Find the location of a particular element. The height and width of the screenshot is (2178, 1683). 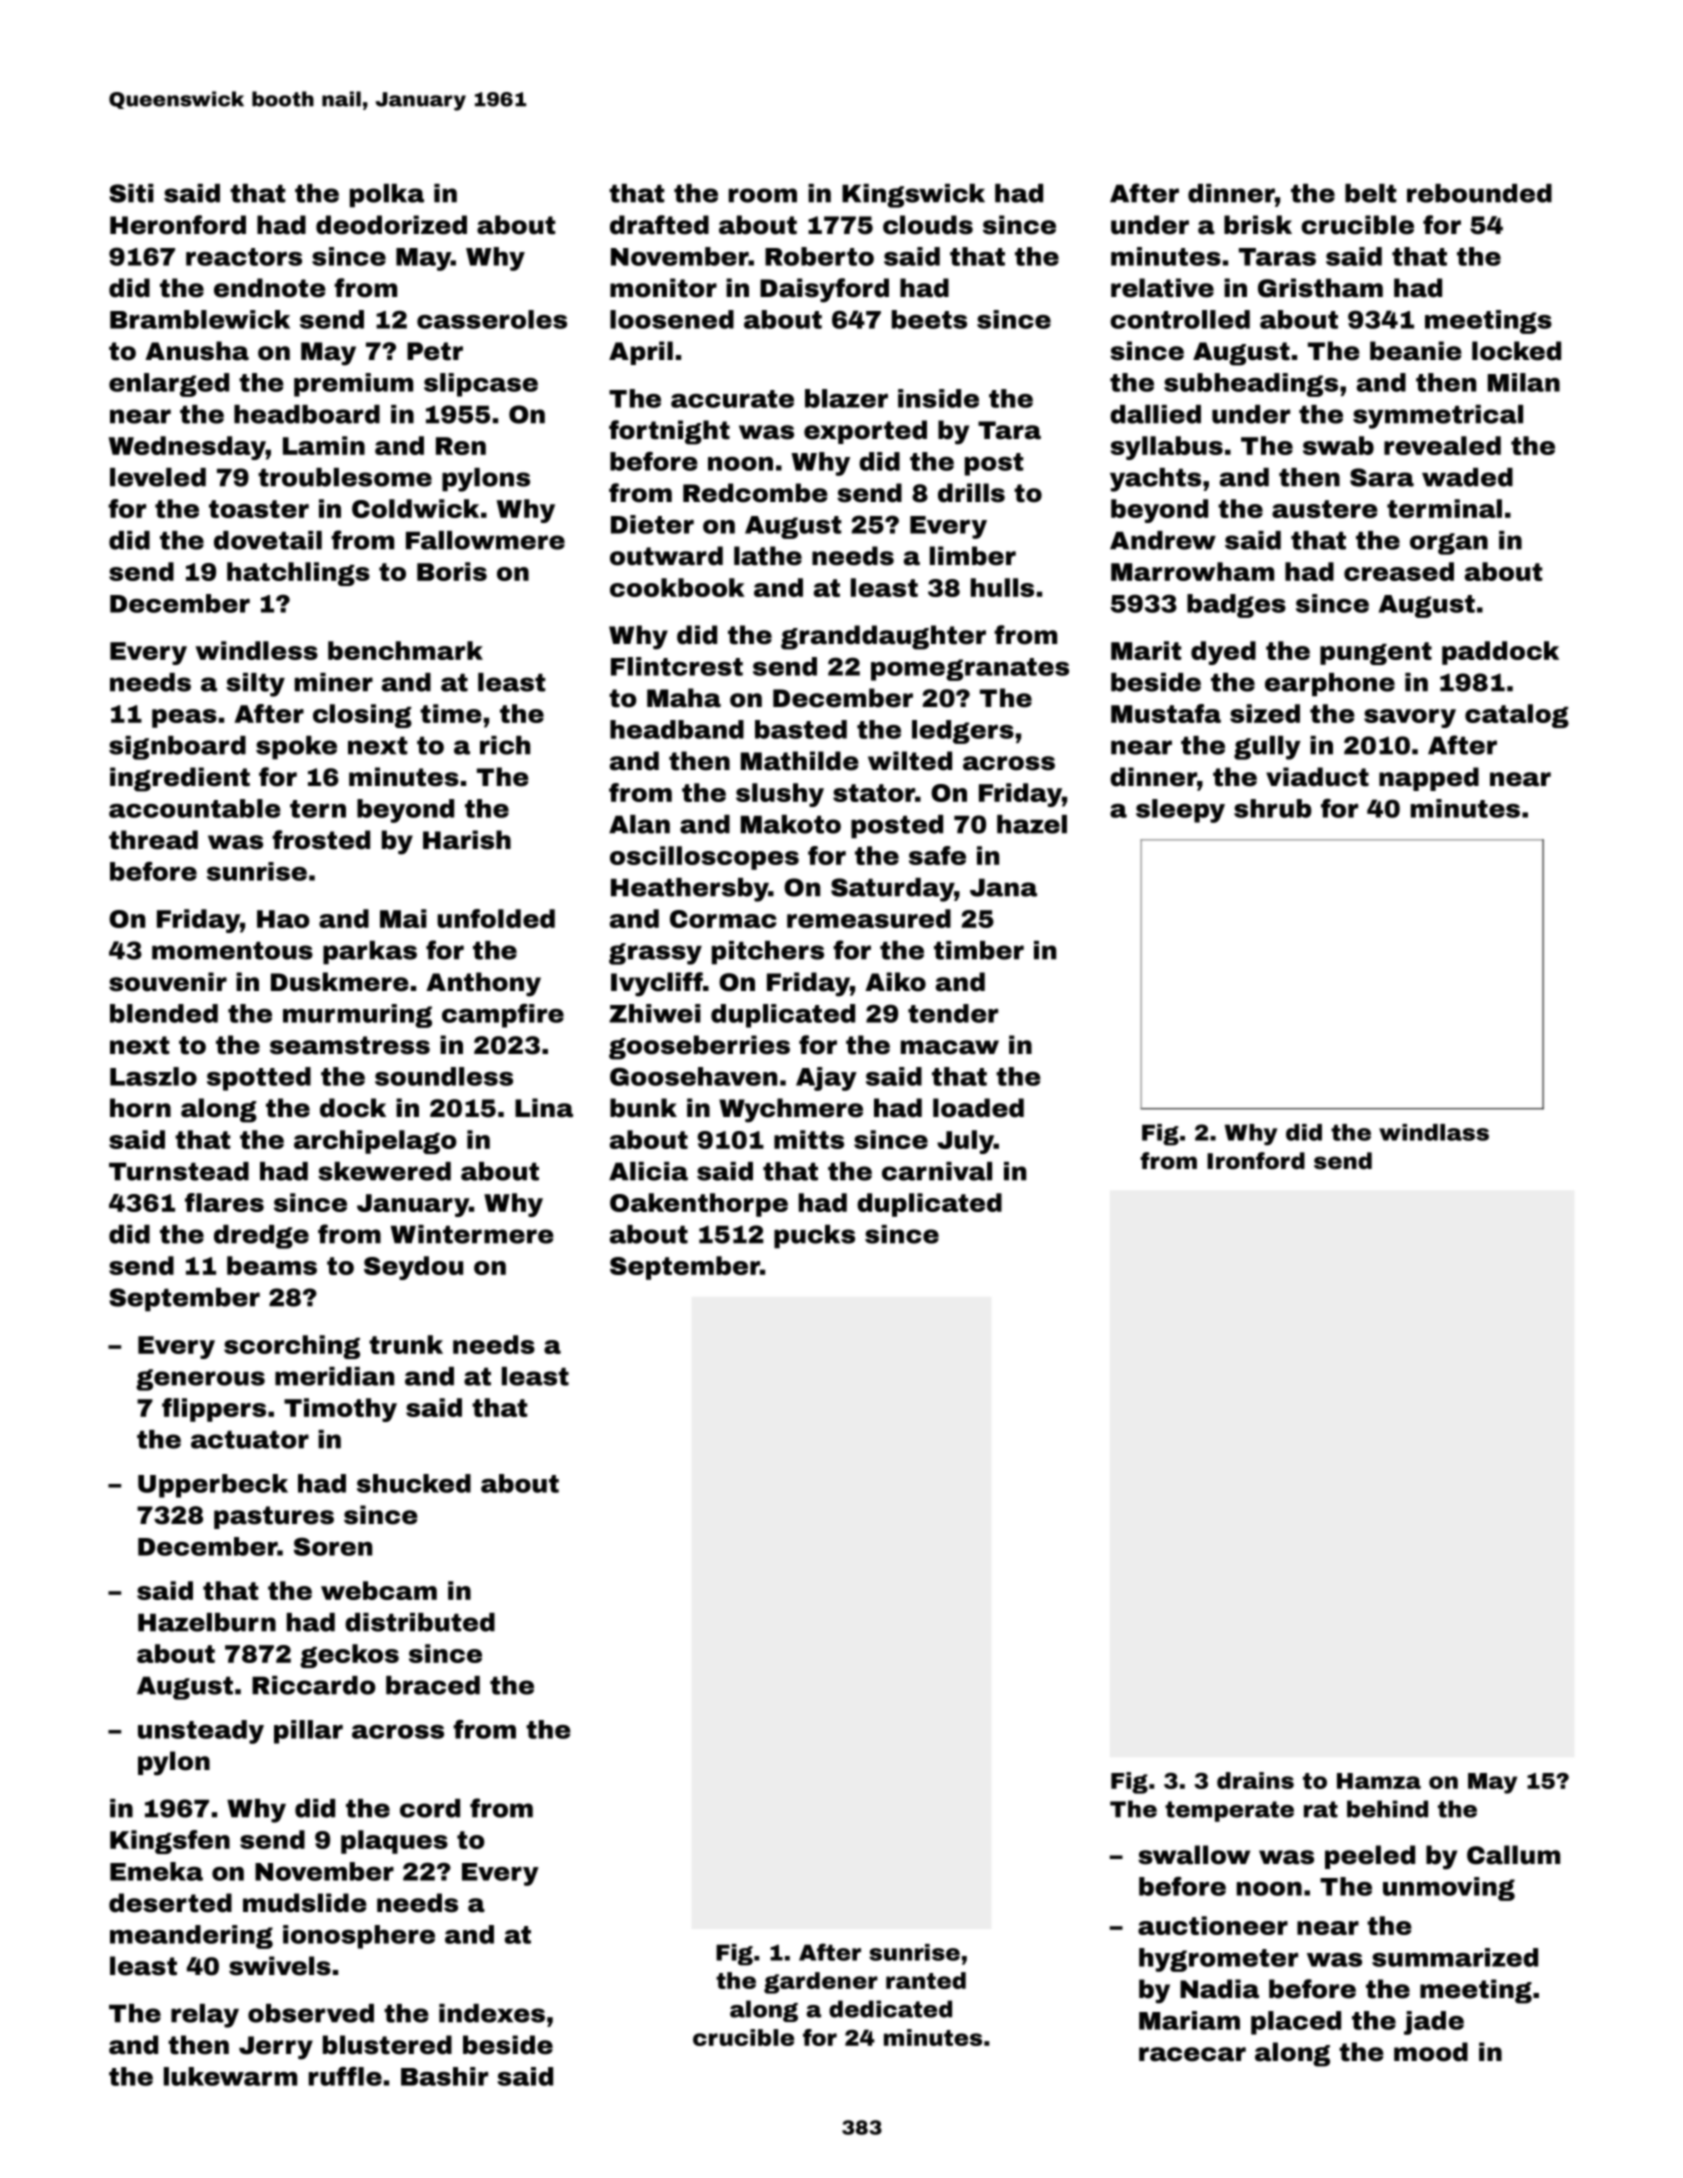

hulls is located at coordinates (1002, 587).
